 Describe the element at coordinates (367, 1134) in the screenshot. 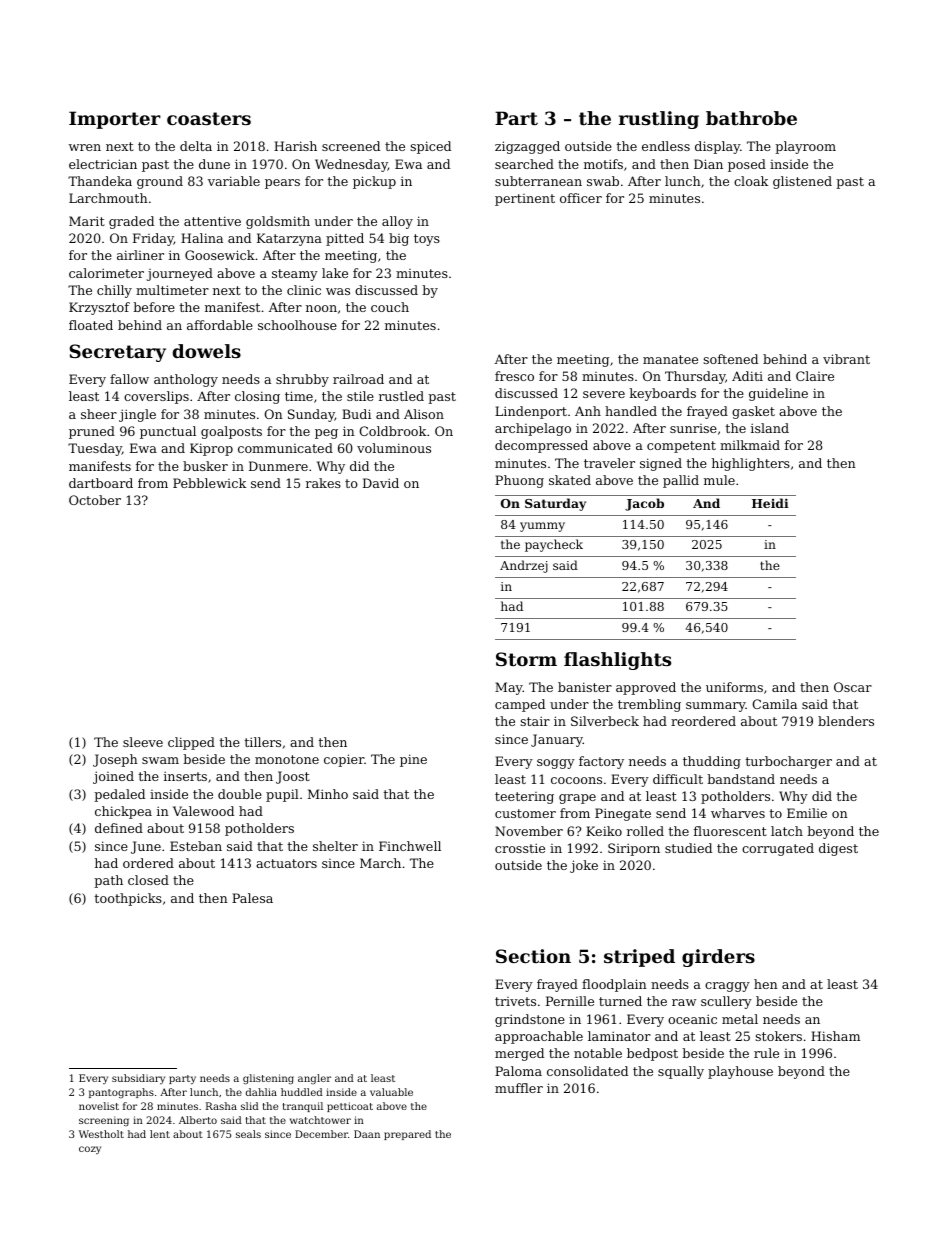

I see `Daan` at that location.
